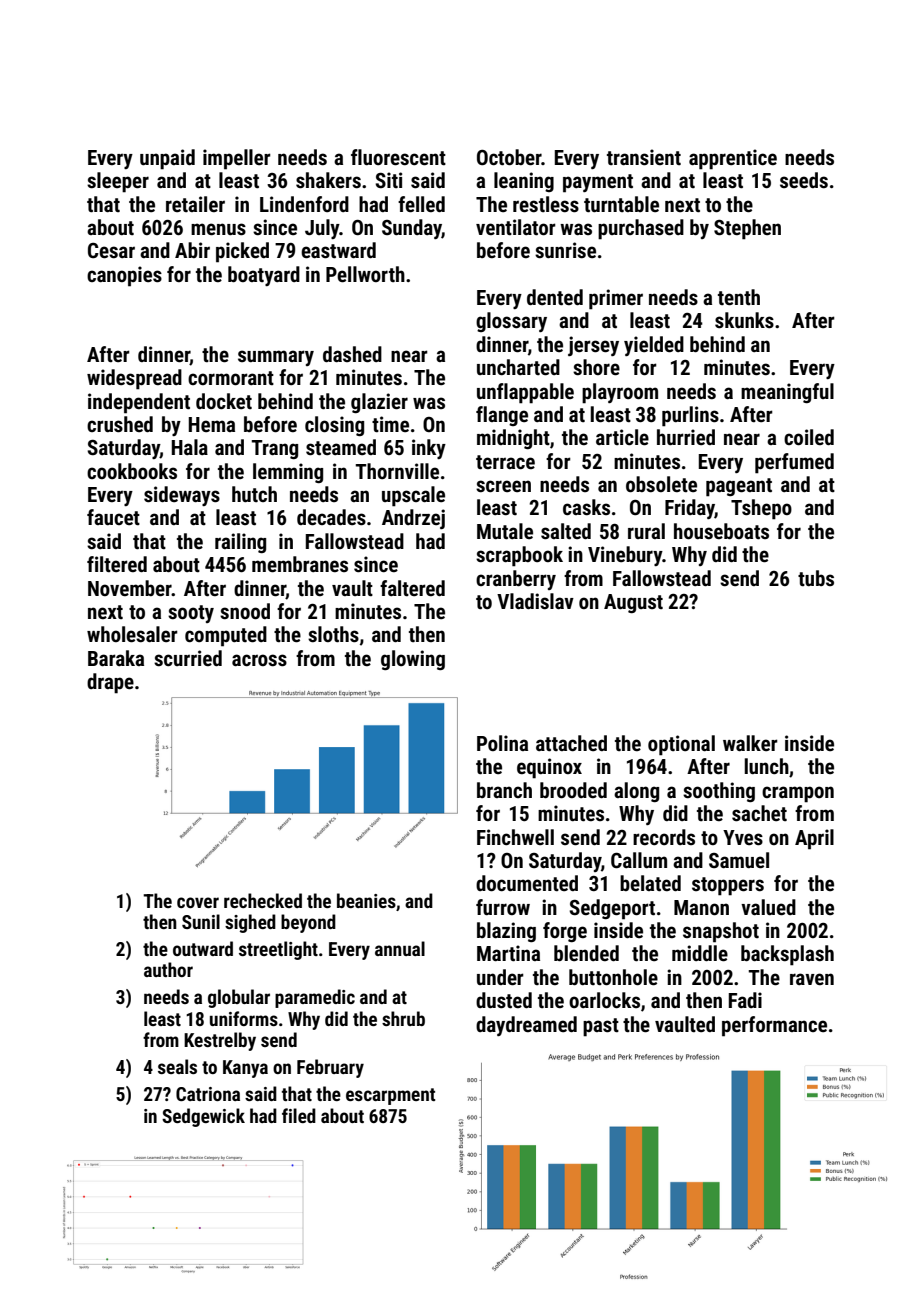  Describe the element at coordinates (263, 900) in the screenshot. I see `rechecked` at that location.
